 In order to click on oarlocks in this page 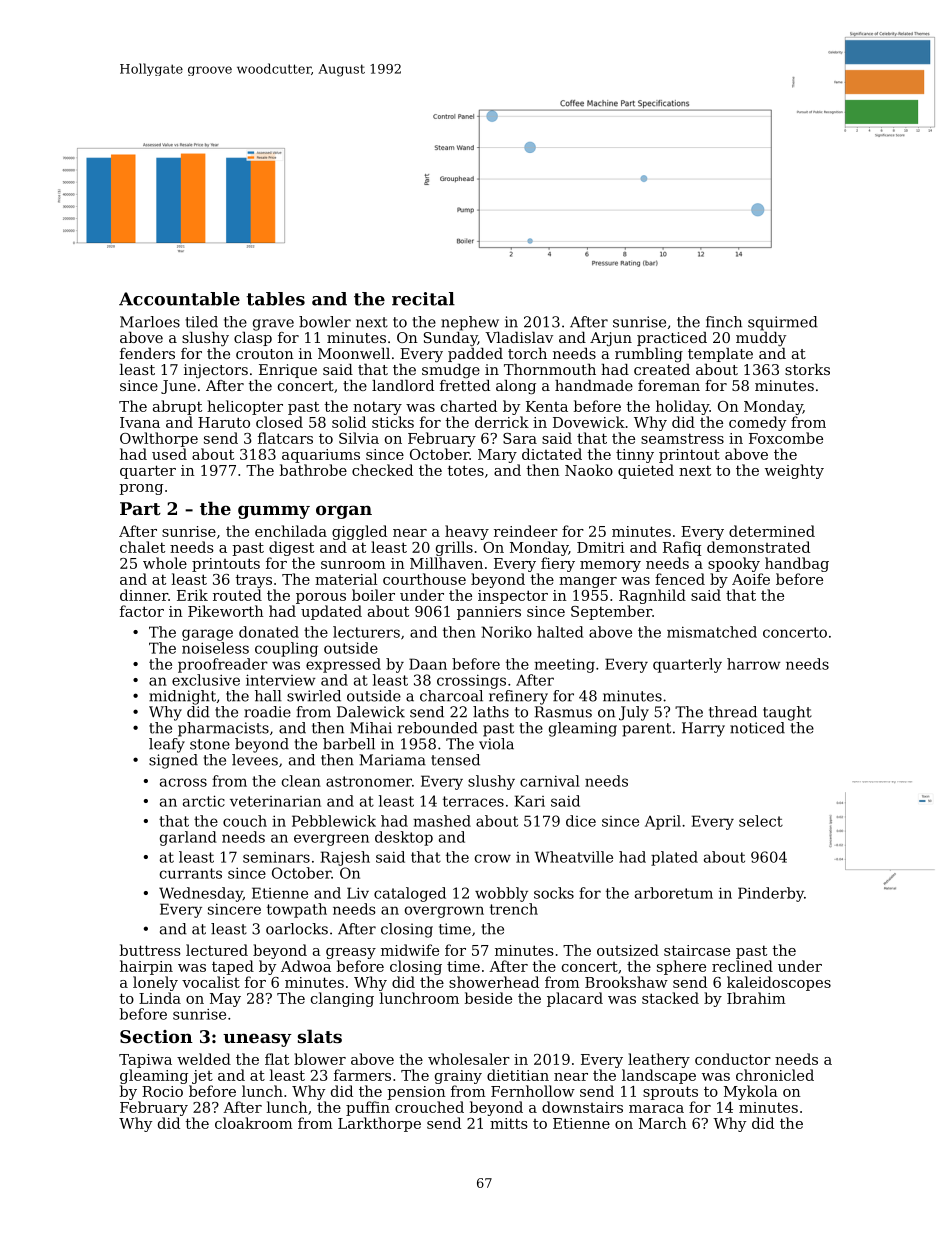, I will do `click(297, 929)`.
